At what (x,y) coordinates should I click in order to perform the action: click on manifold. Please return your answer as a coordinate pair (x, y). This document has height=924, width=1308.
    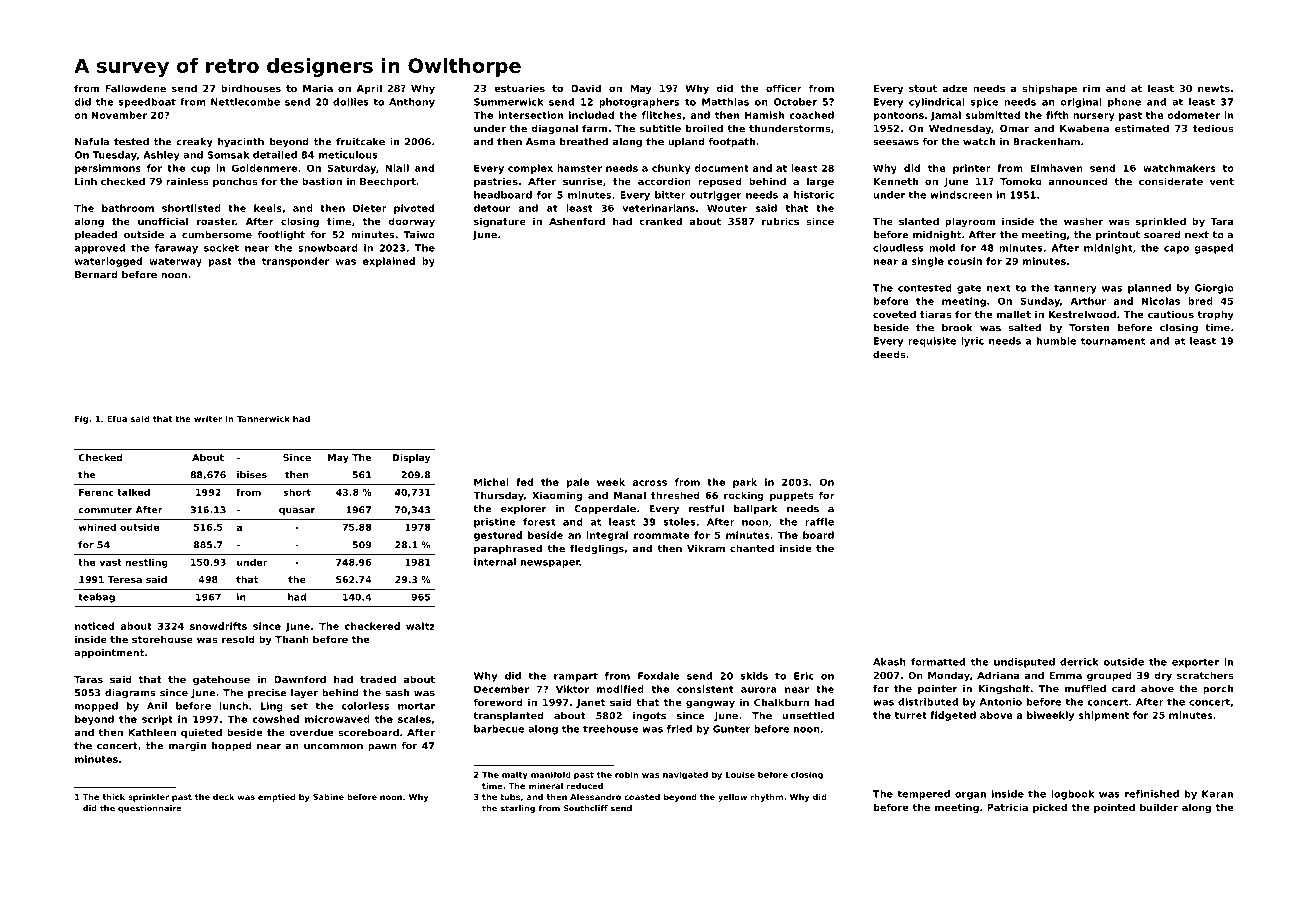
    Looking at the image, I should click on (551, 774).
